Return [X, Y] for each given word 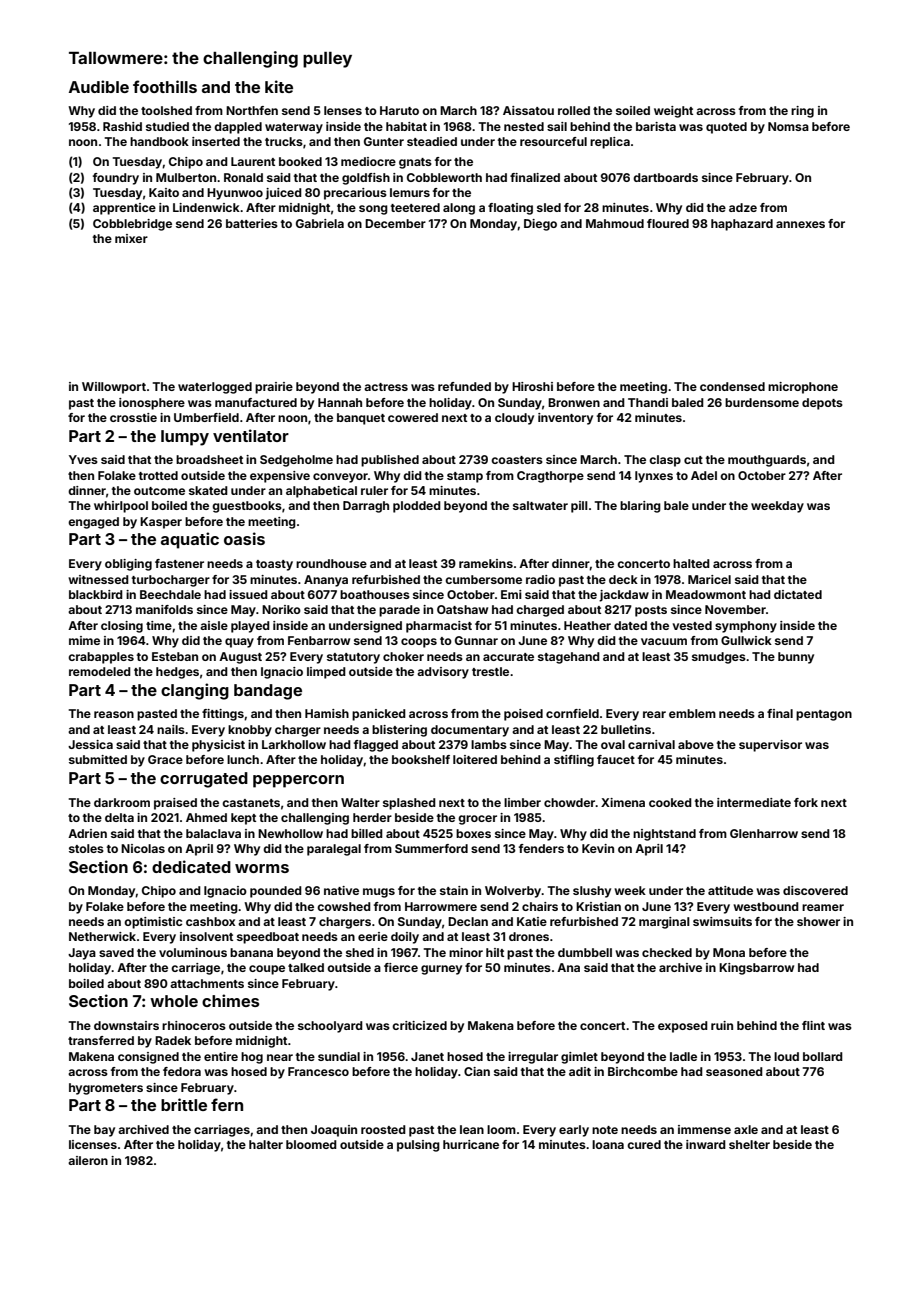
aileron [88, 1160]
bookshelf [421, 759]
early [574, 1131]
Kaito [164, 192]
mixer [131, 238]
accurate [508, 657]
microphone [803, 388]
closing [122, 627]
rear [654, 714]
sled [549, 207]
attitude [730, 890]
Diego [540, 225]
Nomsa [788, 126]
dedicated [191, 866]
